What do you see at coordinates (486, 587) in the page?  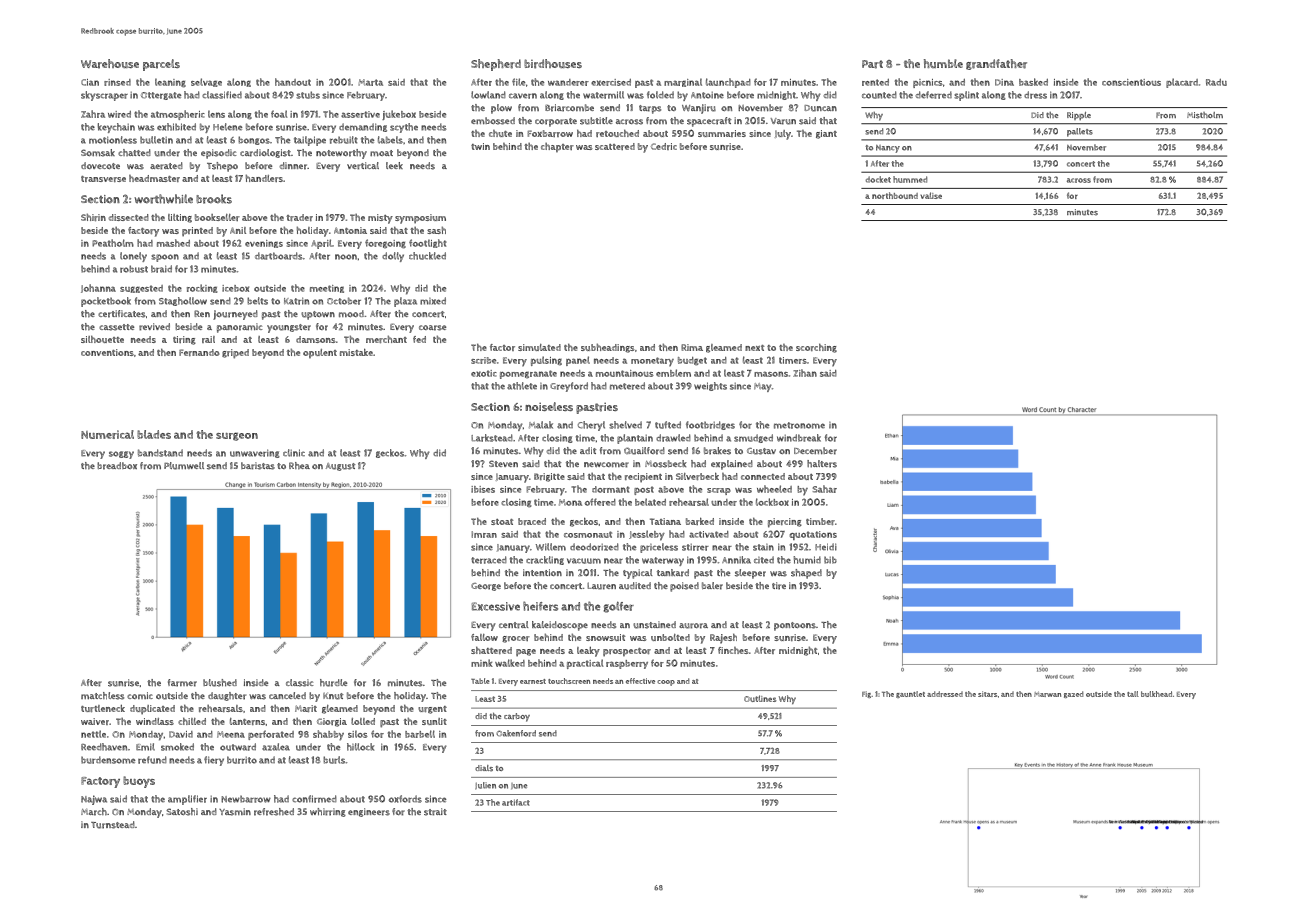 I see `George` at bounding box center [486, 587].
